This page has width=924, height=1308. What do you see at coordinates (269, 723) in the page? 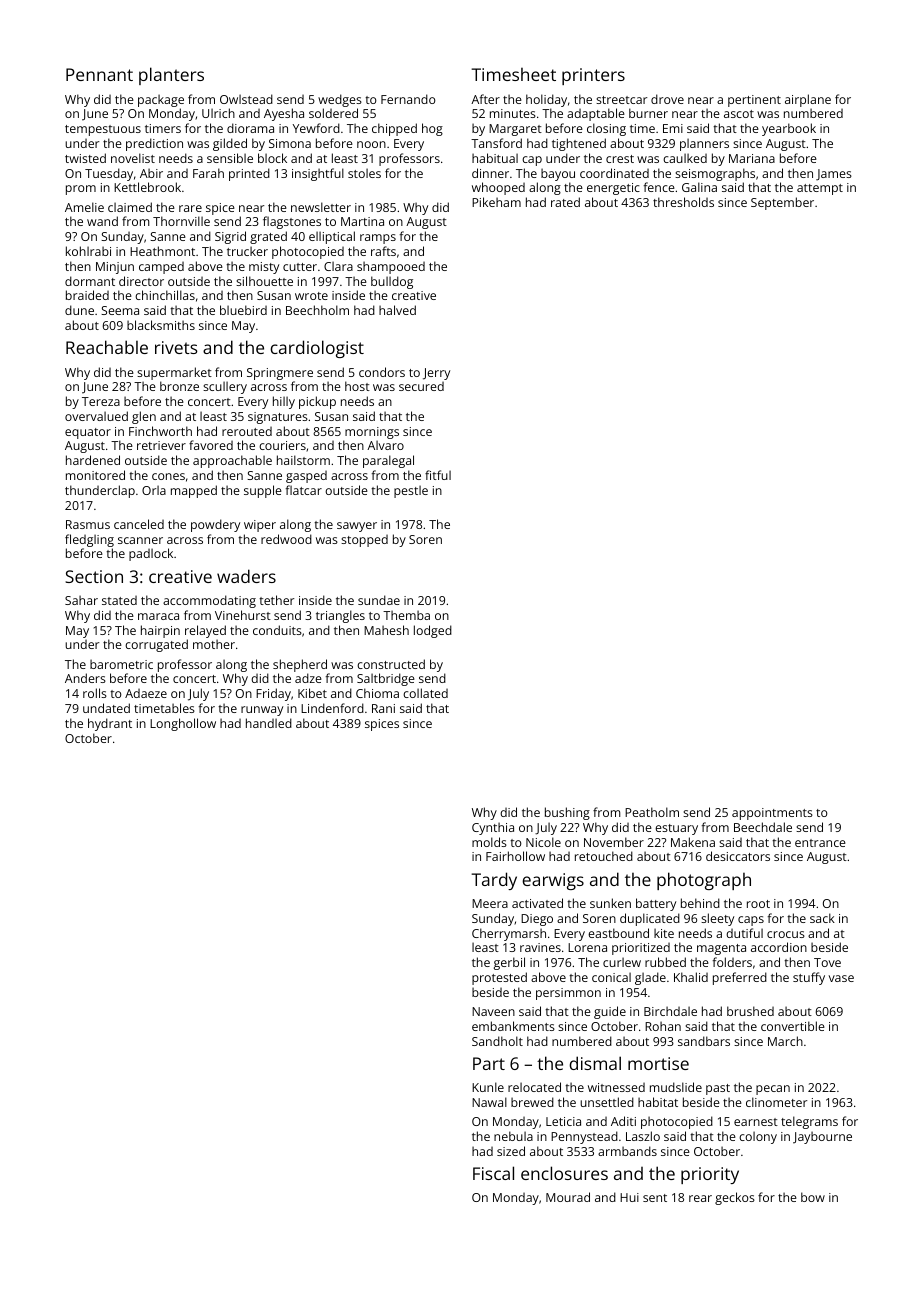
I see `handled` at bounding box center [269, 723].
